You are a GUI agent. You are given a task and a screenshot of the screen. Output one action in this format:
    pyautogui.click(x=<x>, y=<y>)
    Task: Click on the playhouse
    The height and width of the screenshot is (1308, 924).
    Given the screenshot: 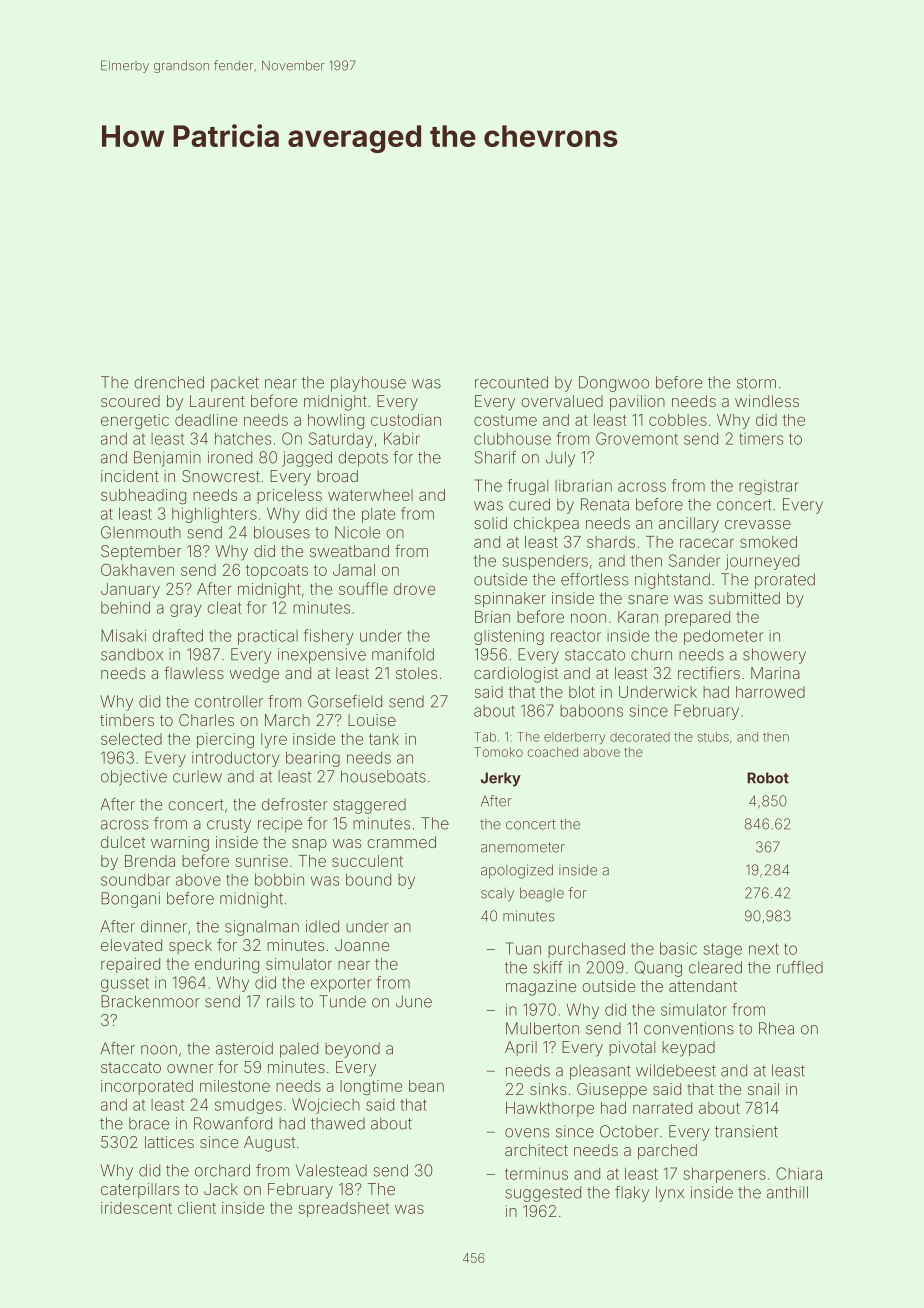 What is the action you would take?
    pyautogui.click(x=368, y=384)
